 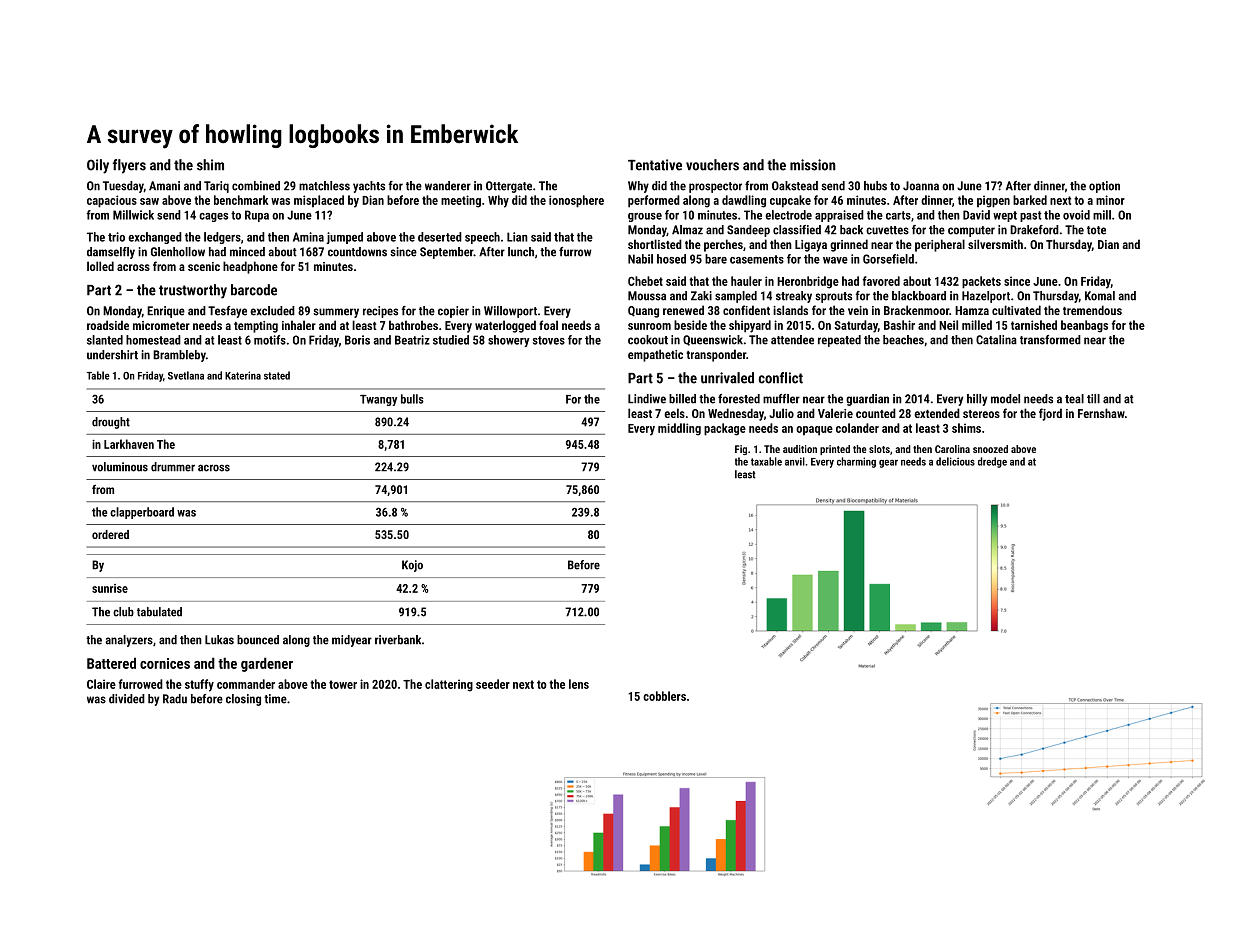 I want to click on ionosphere, so click(x=576, y=201).
